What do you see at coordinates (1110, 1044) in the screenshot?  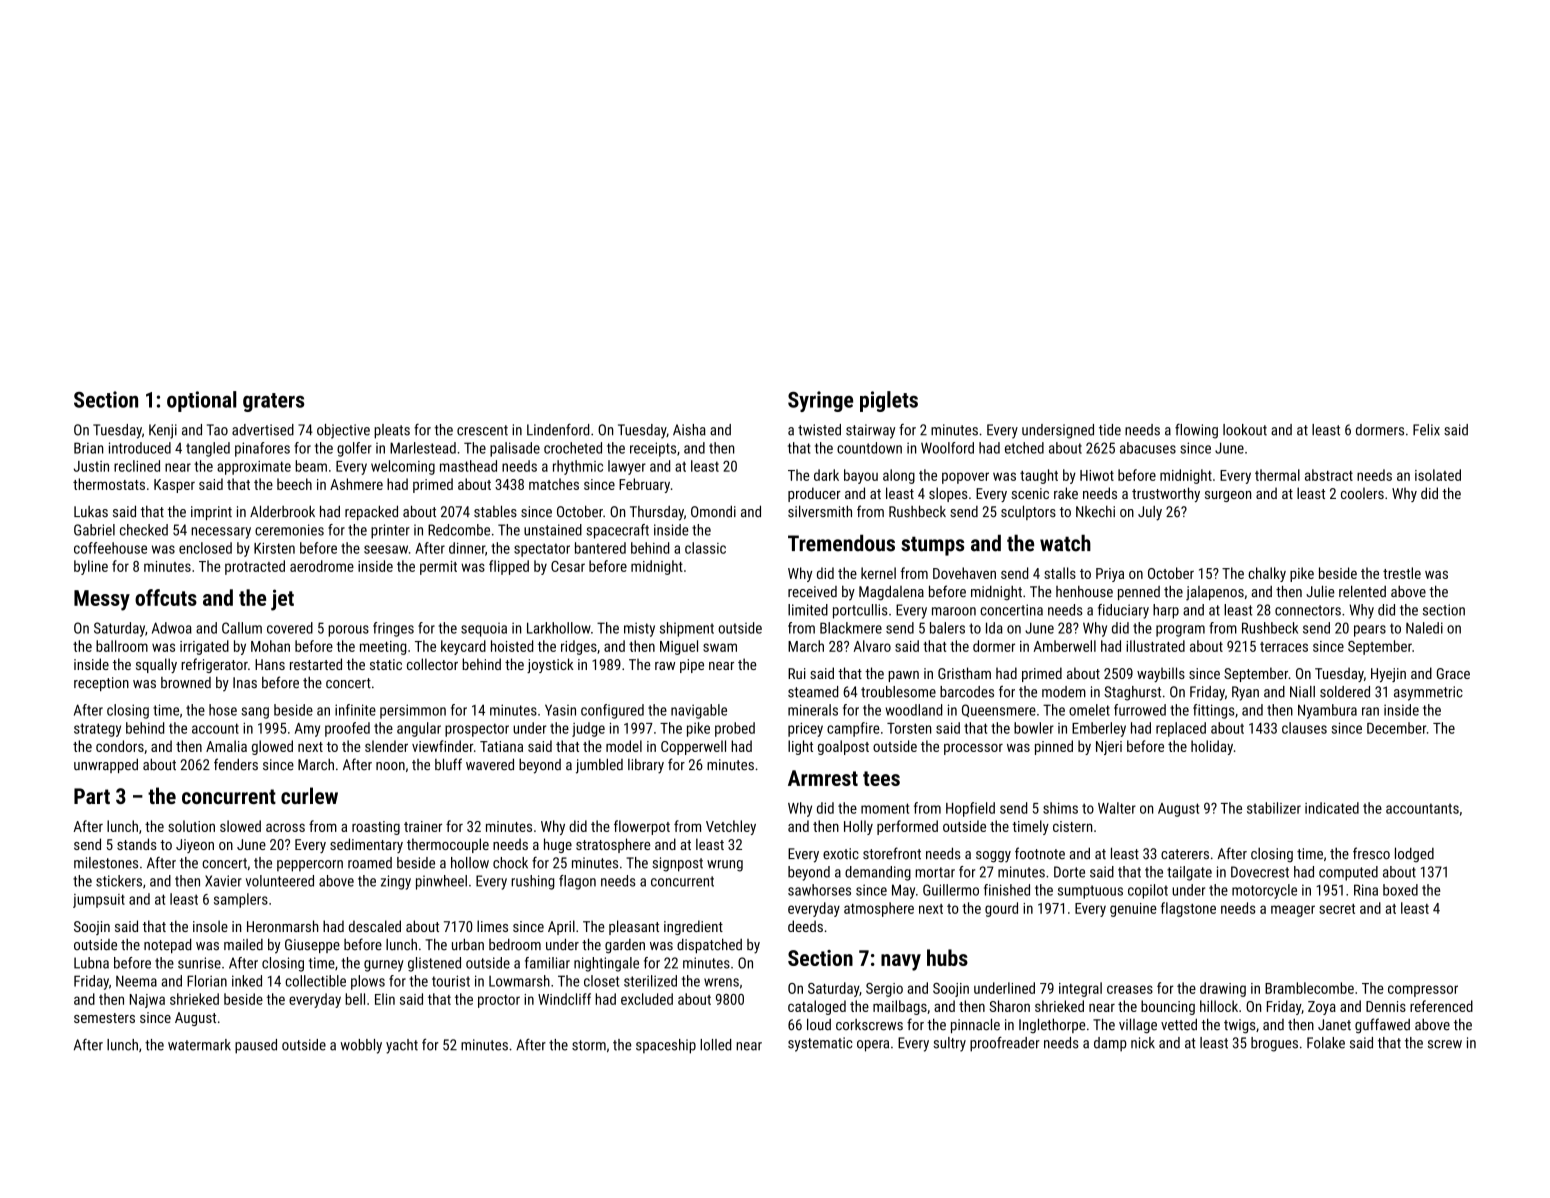 I see `damp` at bounding box center [1110, 1044].
